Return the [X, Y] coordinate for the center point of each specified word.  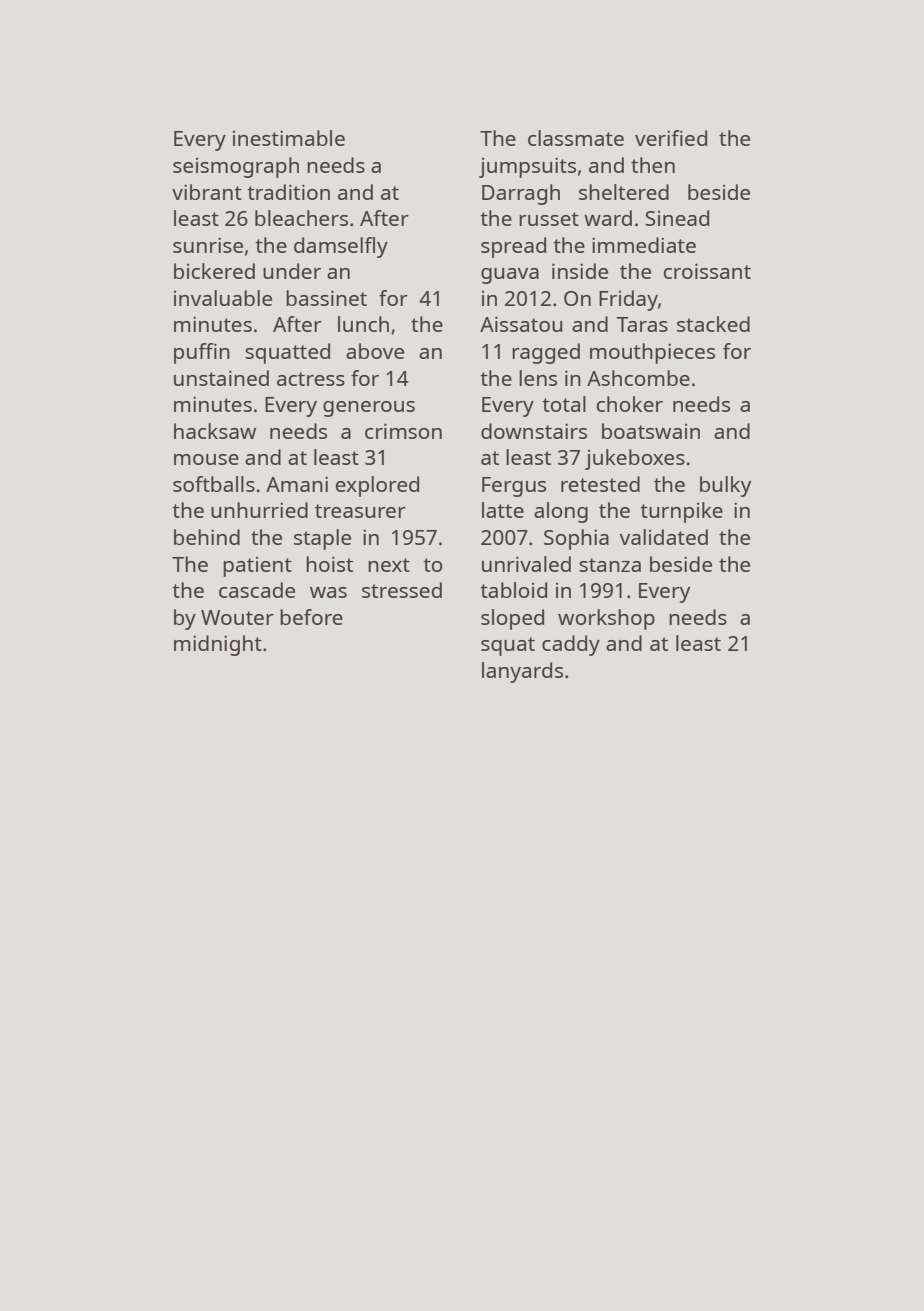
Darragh [521, 194]
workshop [606, 619]
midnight [218, 645]
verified [671, 138]
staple [322, 539]
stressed [402, 590]
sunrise [208, 245]
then [653, 165]
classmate [576, 138]
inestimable [289, 138]
